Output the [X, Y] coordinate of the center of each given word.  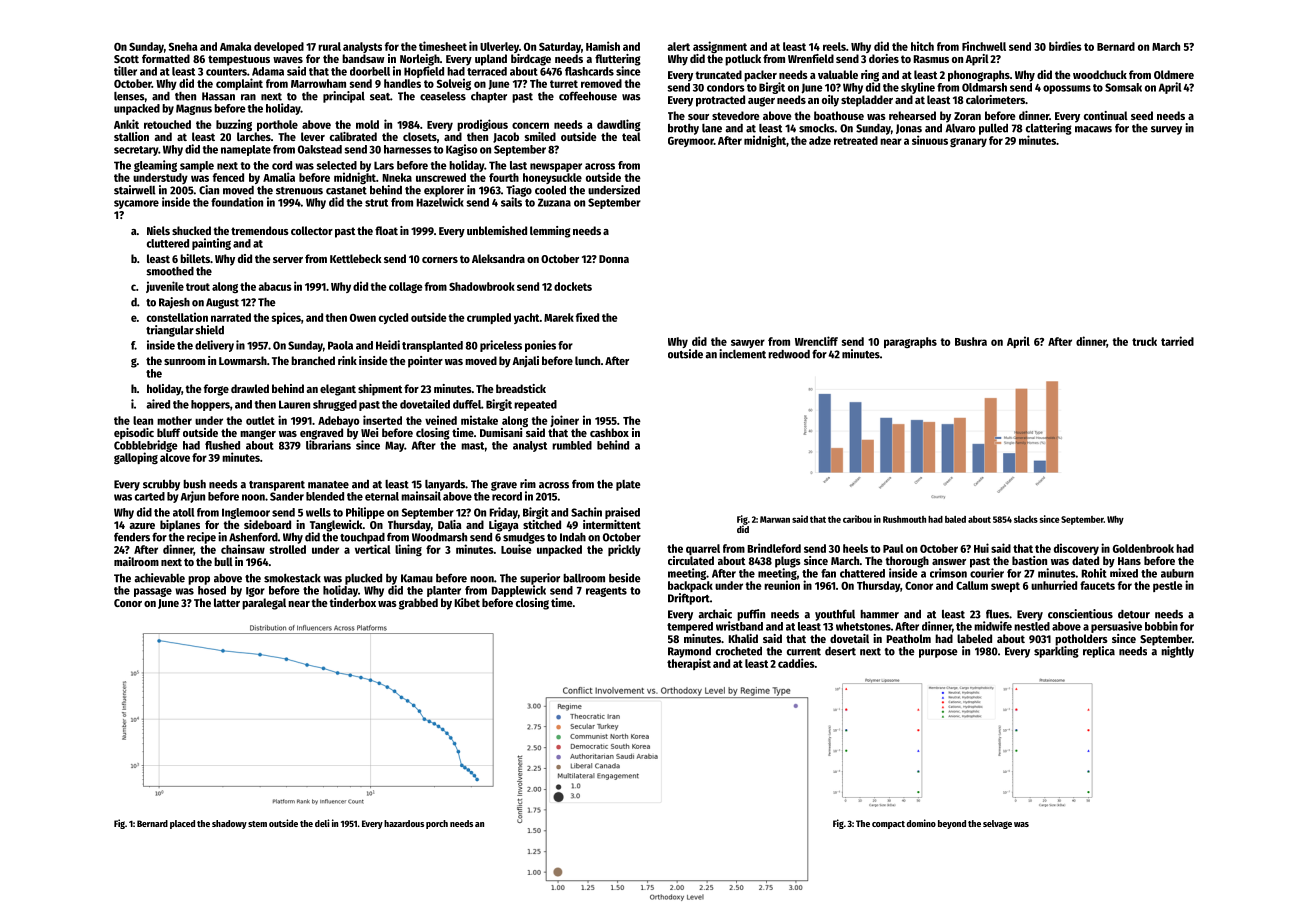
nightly [1177, 652]
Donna [614, 259]
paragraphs [910, 342]
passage [153, 592]
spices [286, 318]
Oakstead [320, 149]
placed [182, 824]
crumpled [489, 318]
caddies [796, 663]
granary [968, 142]
